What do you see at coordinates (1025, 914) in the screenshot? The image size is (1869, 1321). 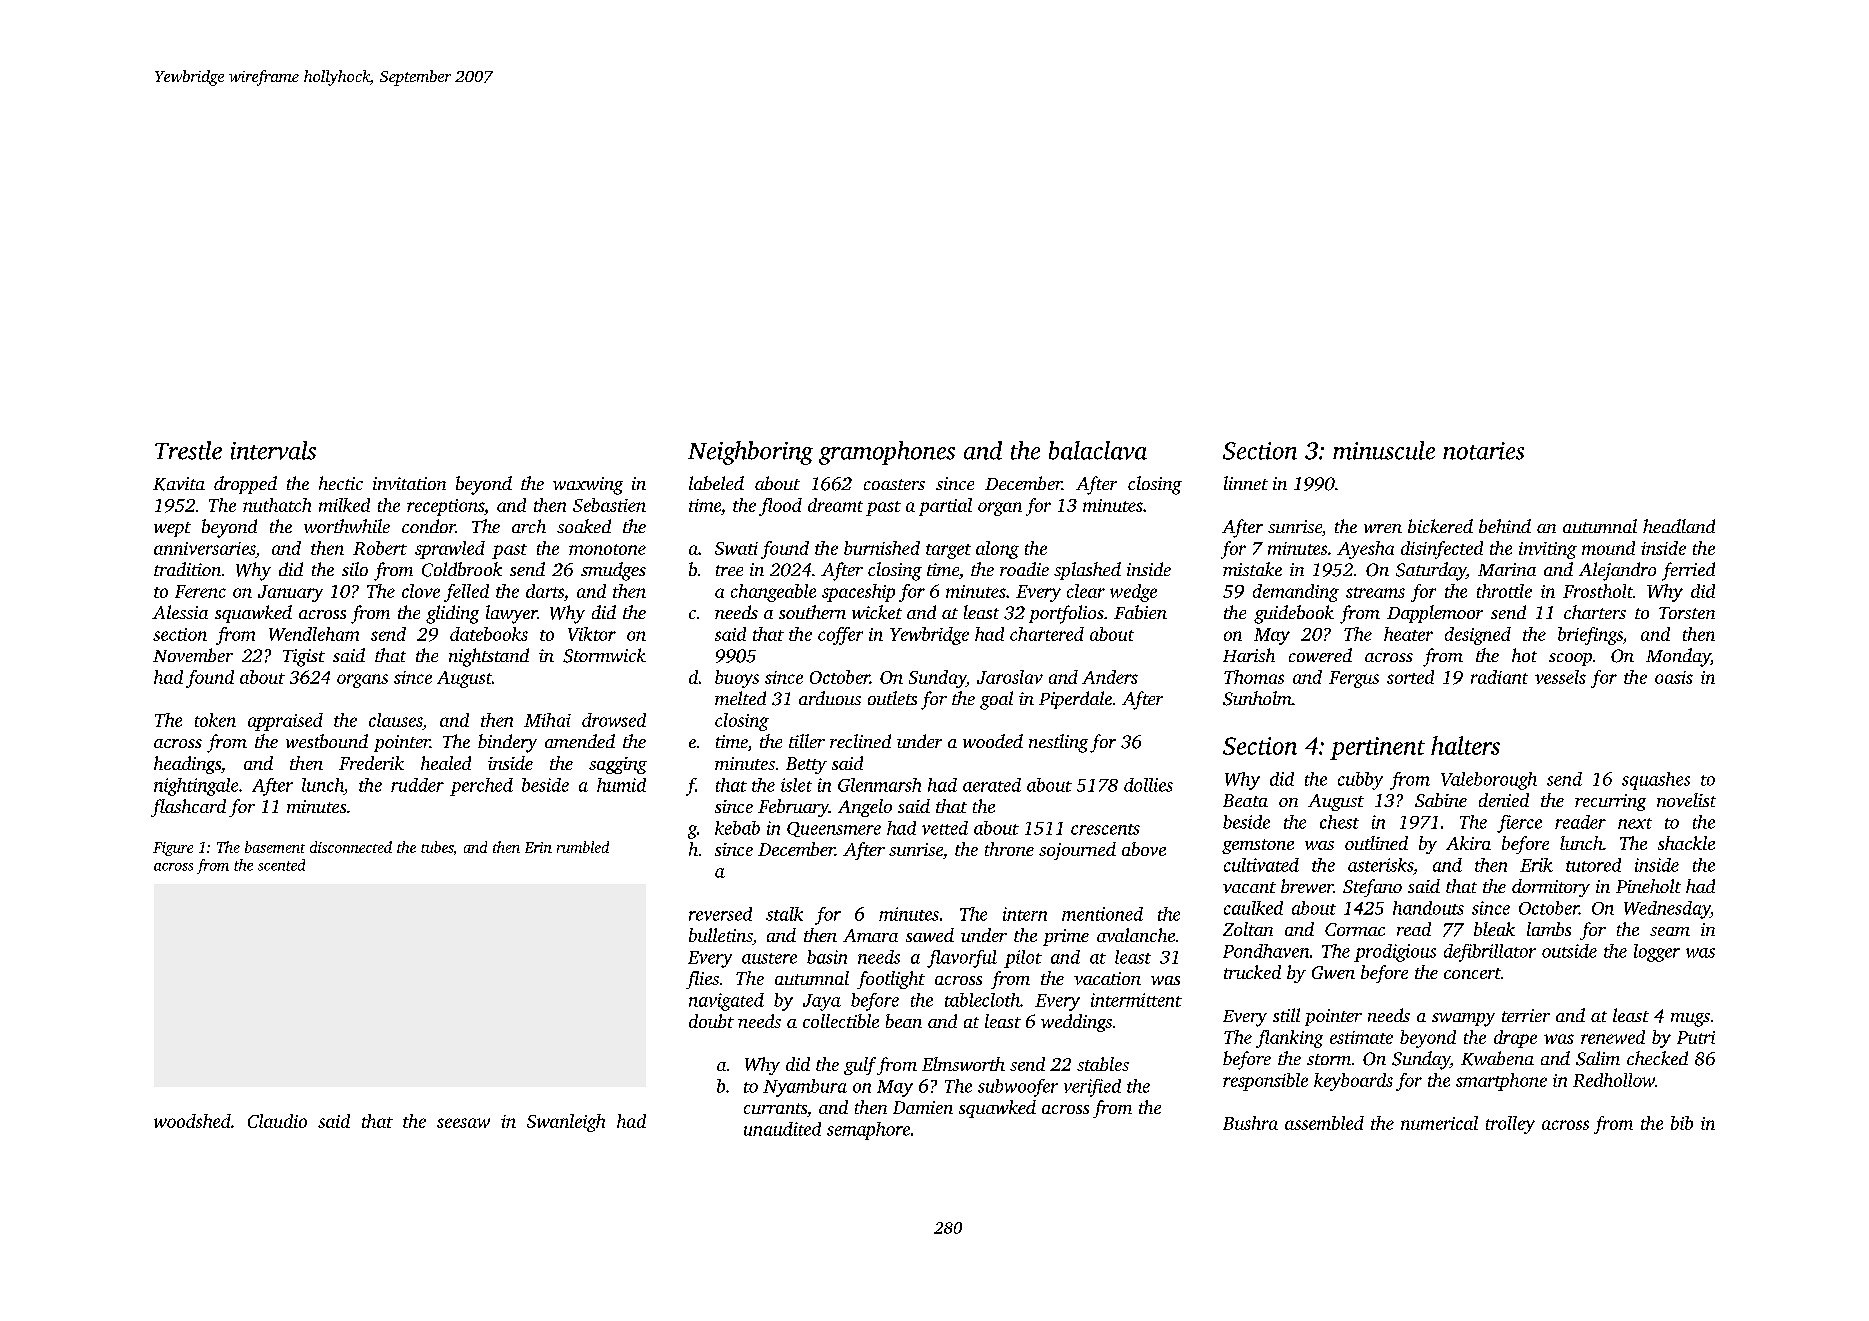 I see `intern` at bounding box center [1025, 914].
